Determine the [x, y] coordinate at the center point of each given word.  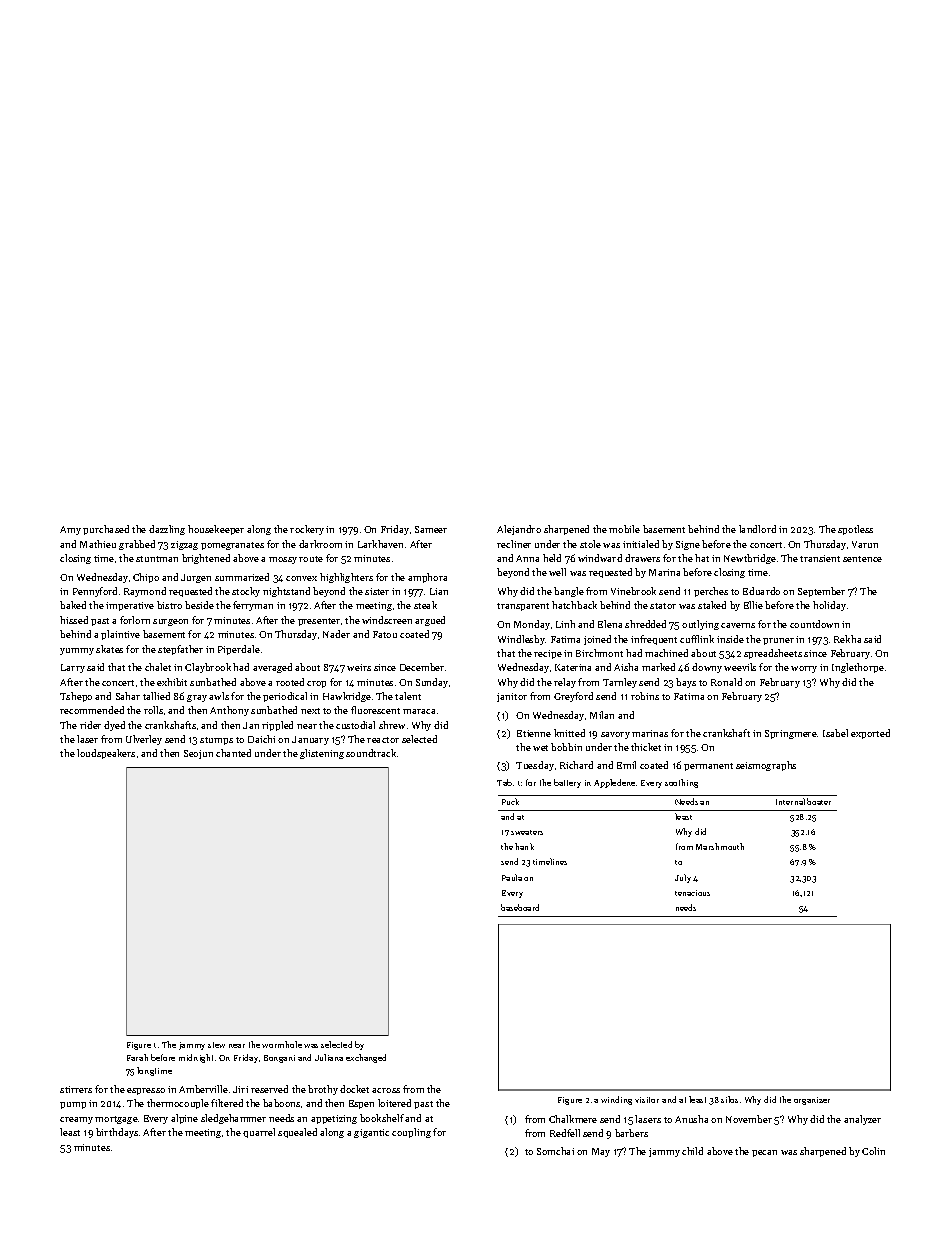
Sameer [431, 529]
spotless [855, 530]
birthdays [117, 1133]
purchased [106, 530]
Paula [512, 877]
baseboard [520, 907]
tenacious [692, 893]
